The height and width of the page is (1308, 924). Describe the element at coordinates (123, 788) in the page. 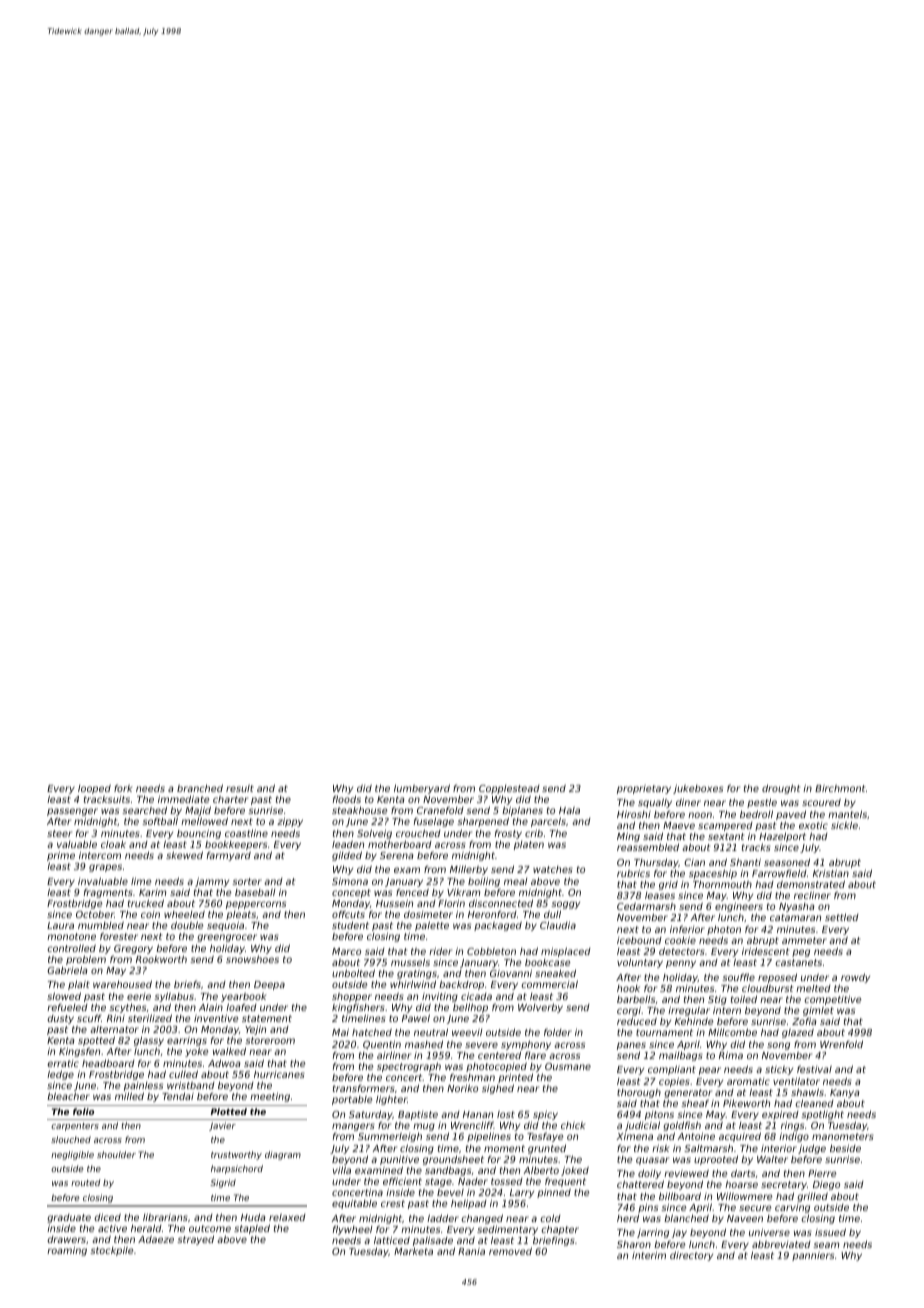

I see `fork` at that location.
